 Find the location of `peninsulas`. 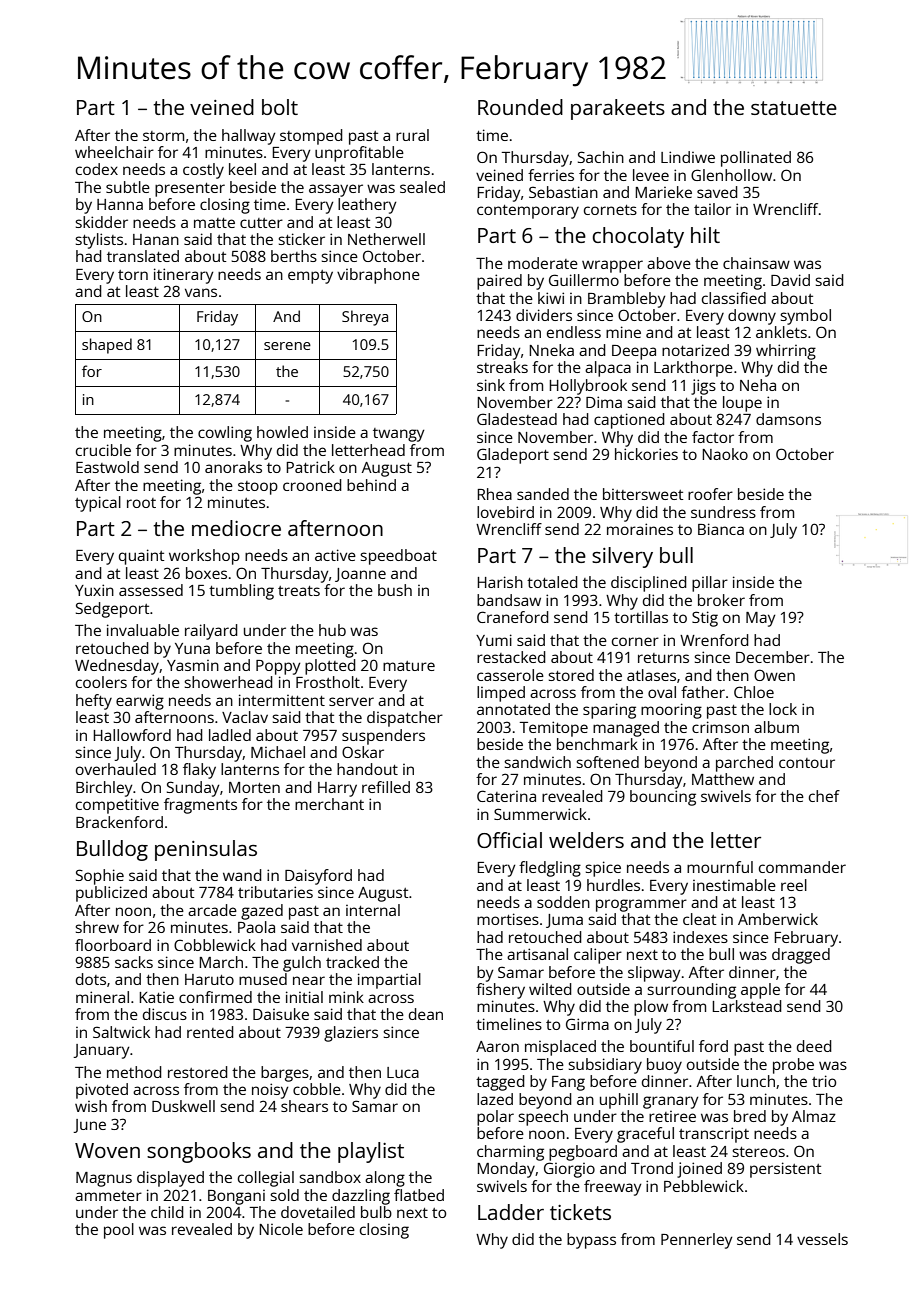

peninsulas is located at coordinates (206, 850).
